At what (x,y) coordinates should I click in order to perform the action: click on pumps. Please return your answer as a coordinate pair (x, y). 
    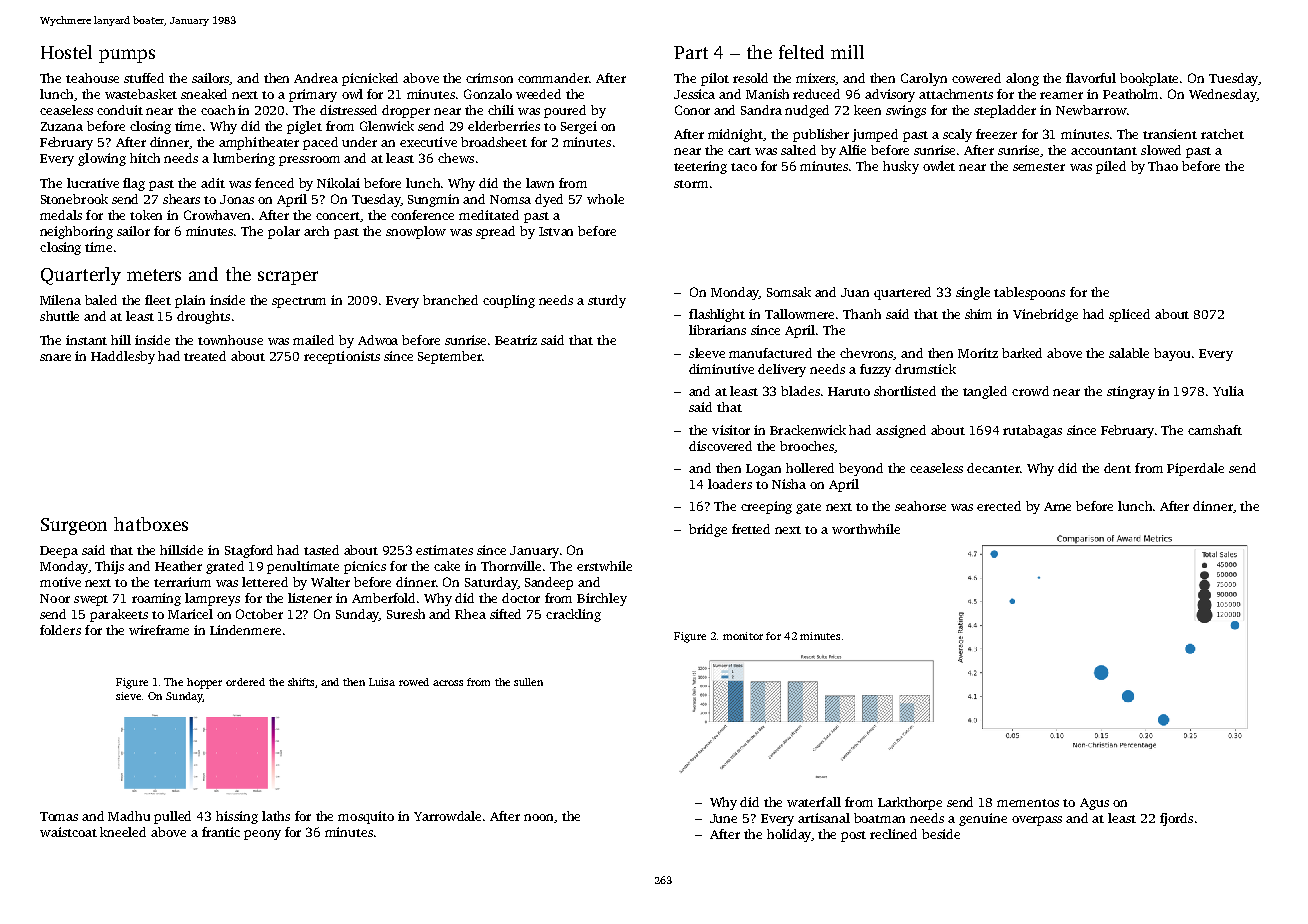
    Looking at the image, I should click on (127, 56).
